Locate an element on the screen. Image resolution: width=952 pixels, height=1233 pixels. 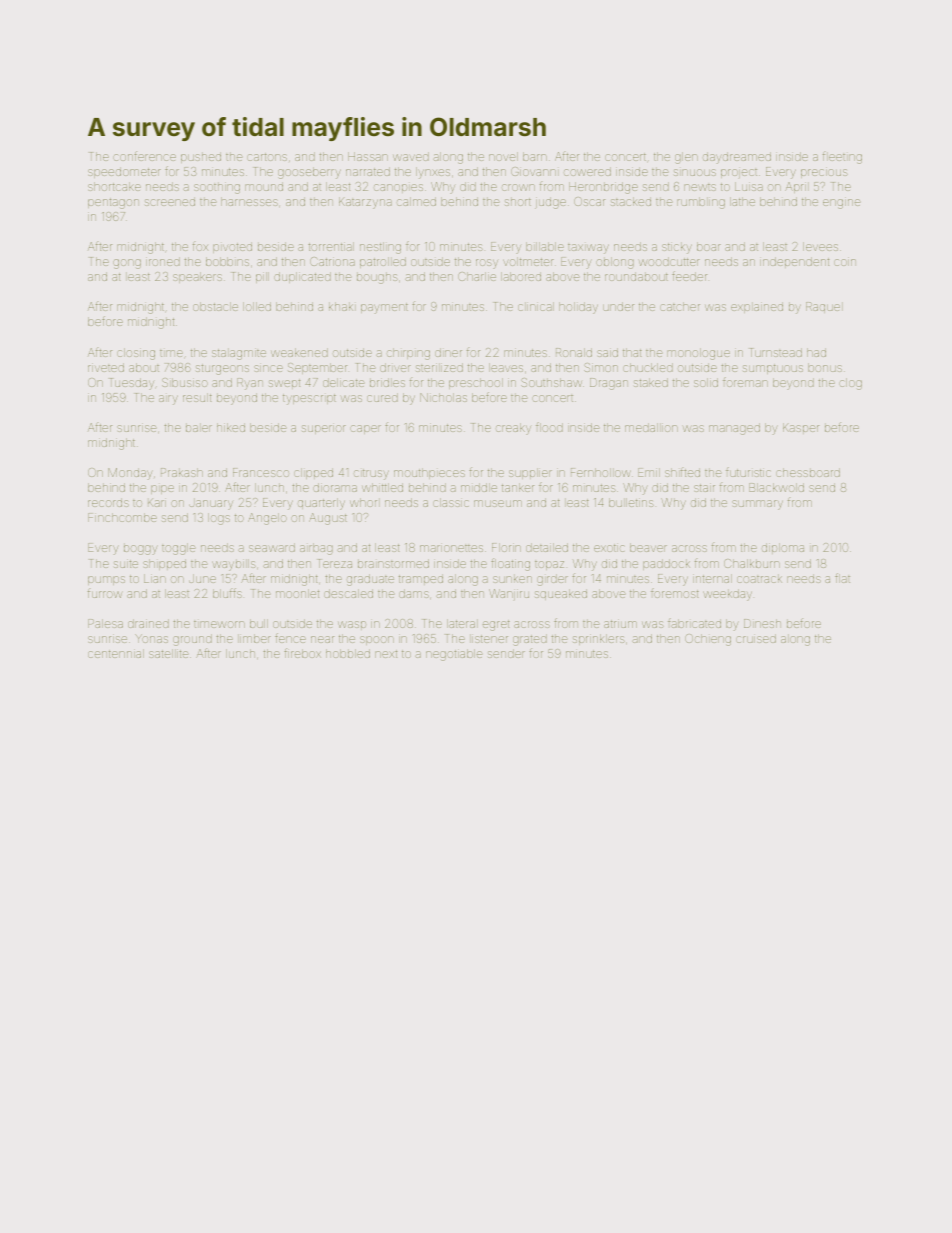
barn is located at coordinates (535, 156).
